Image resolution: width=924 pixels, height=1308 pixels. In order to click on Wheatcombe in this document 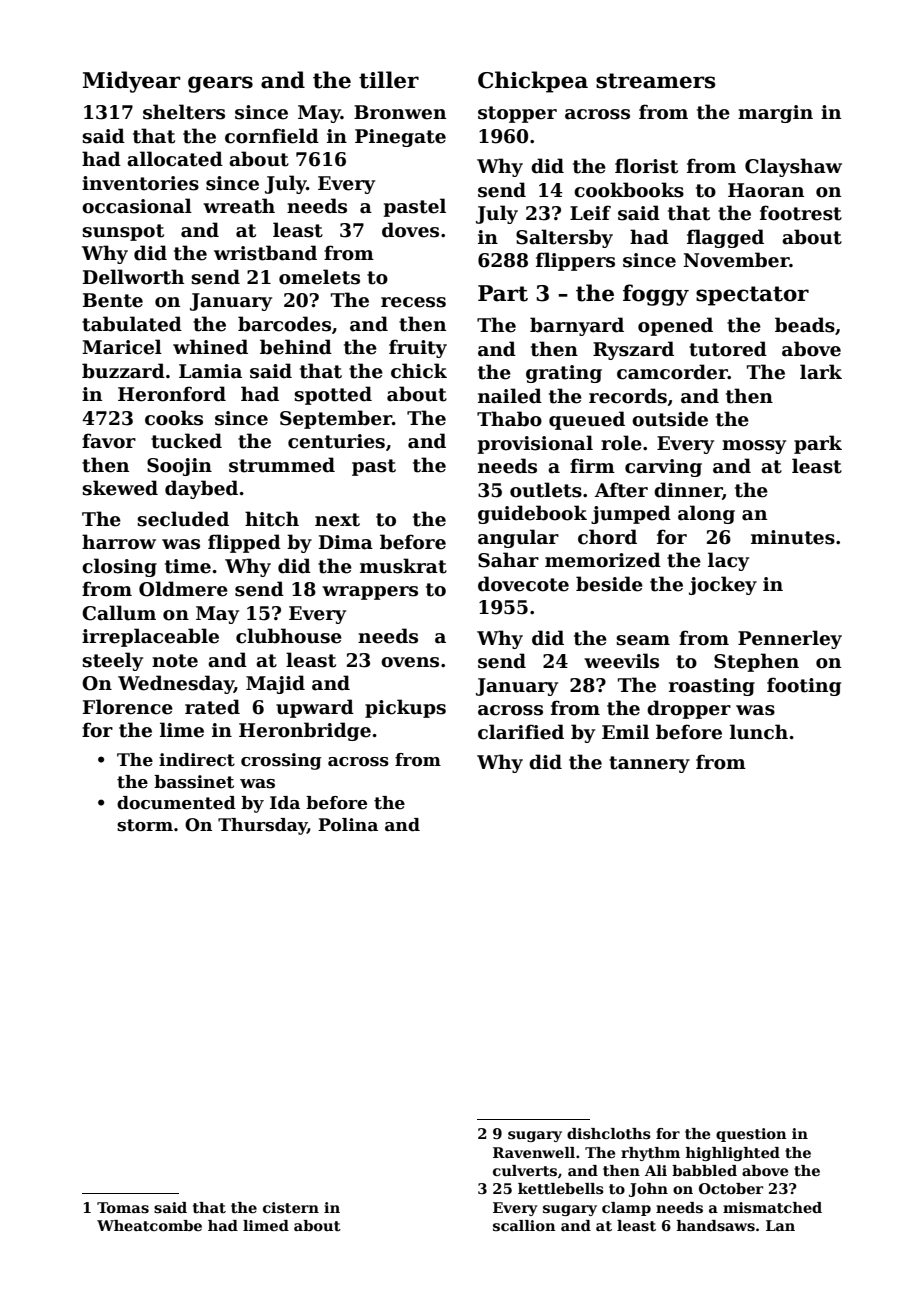, I will do `click(149, 1225)`.
